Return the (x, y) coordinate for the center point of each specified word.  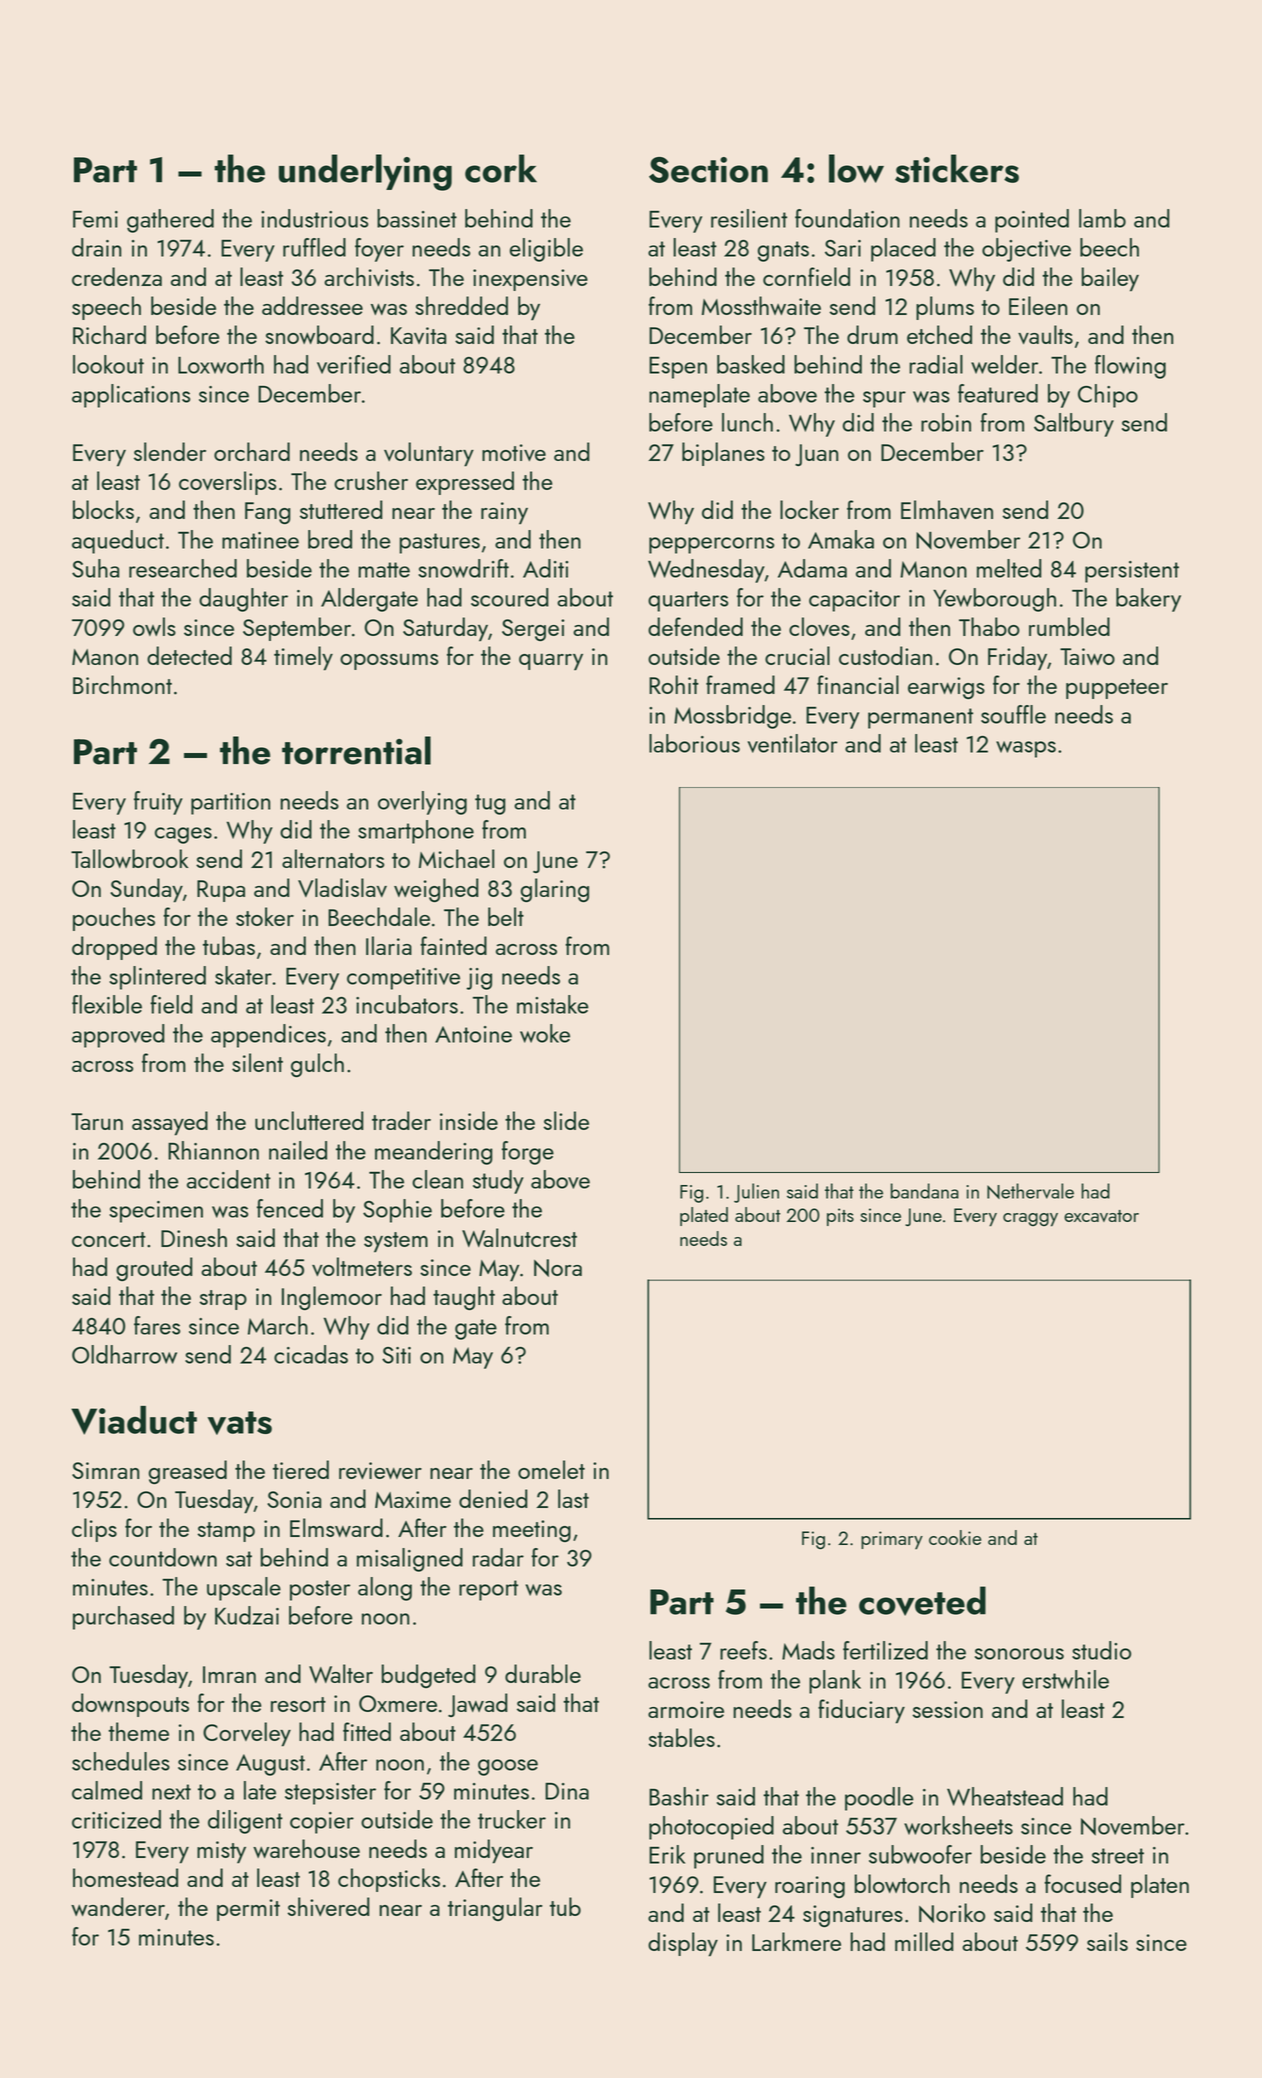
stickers (957, 168)
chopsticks (389, 1880)
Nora (558, 1268)
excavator (1101, 1216)
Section (708, 170)
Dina (567, 1791)
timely (303, 658)
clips (94, 1530)
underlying (365, 172)
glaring (555, 890)
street (1118, 1856)
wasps (1026, 749)
